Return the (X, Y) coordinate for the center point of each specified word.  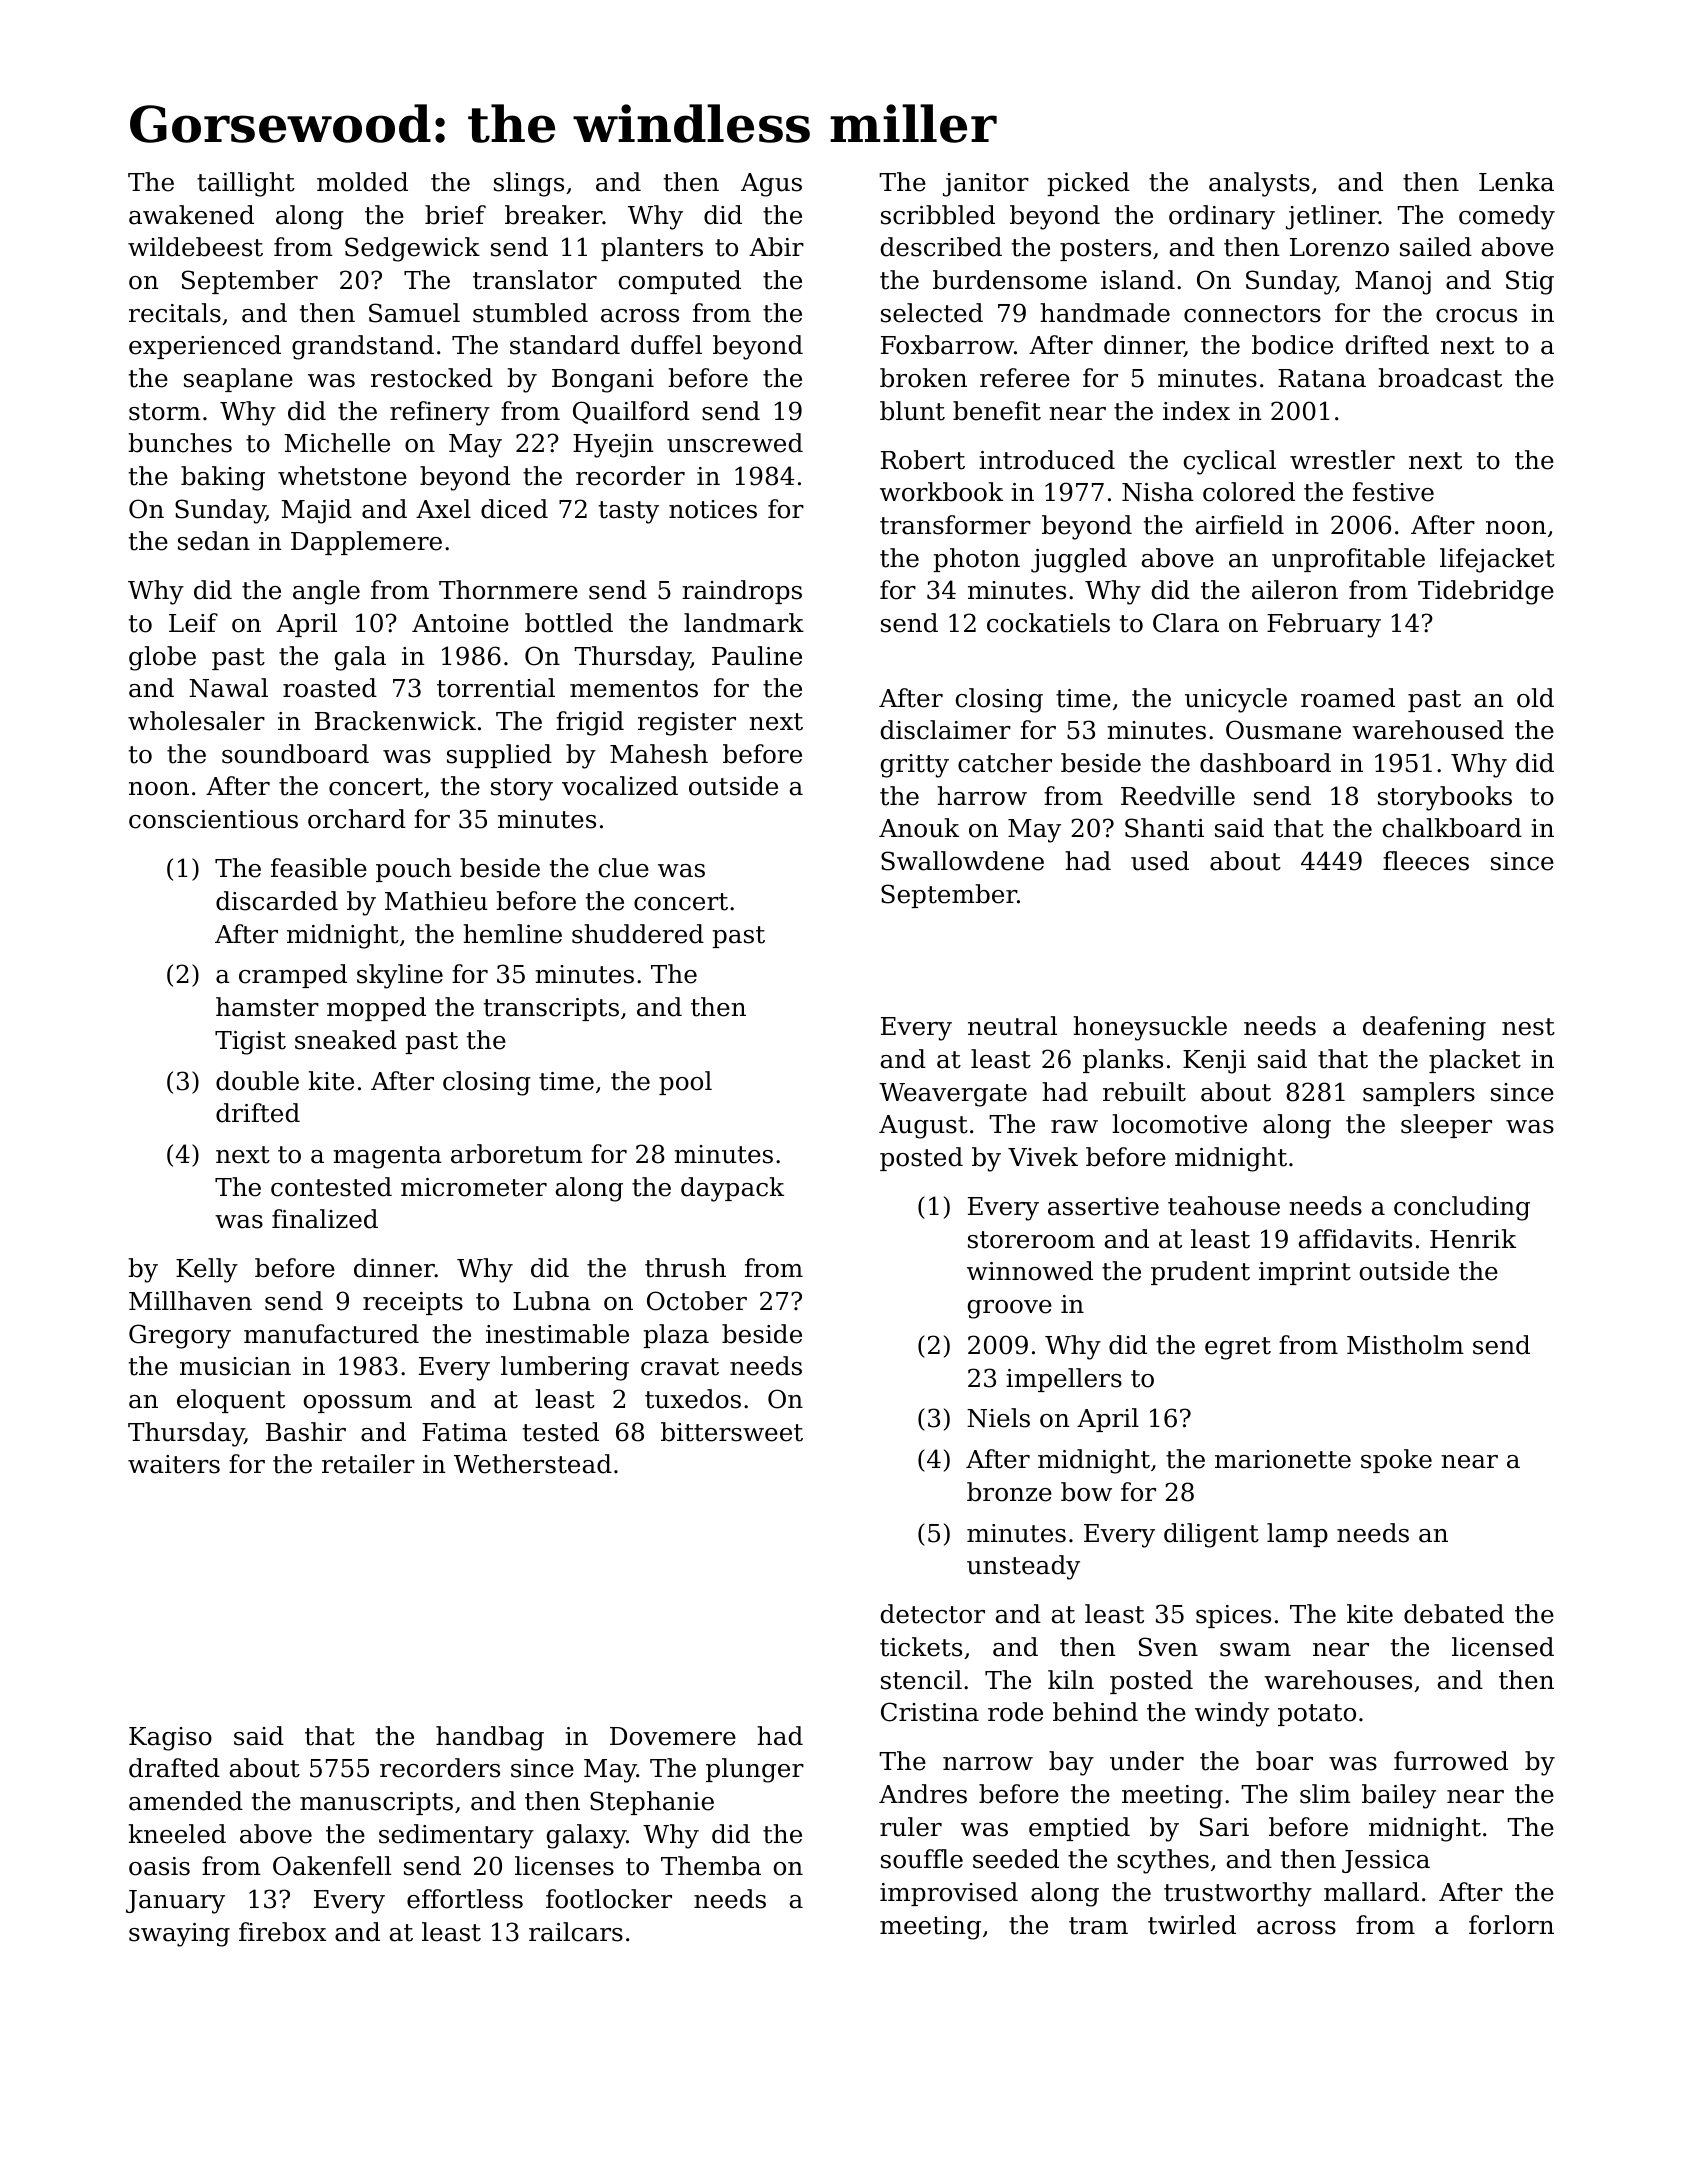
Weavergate (953, 1095)
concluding (1462, 1208)
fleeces (1426, 861)
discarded (277, 901)
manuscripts (376, 1803)
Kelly (207, 1270)
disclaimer (946, 730)
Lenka (1516, 182)
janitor (986, 185)
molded (362, 182)
